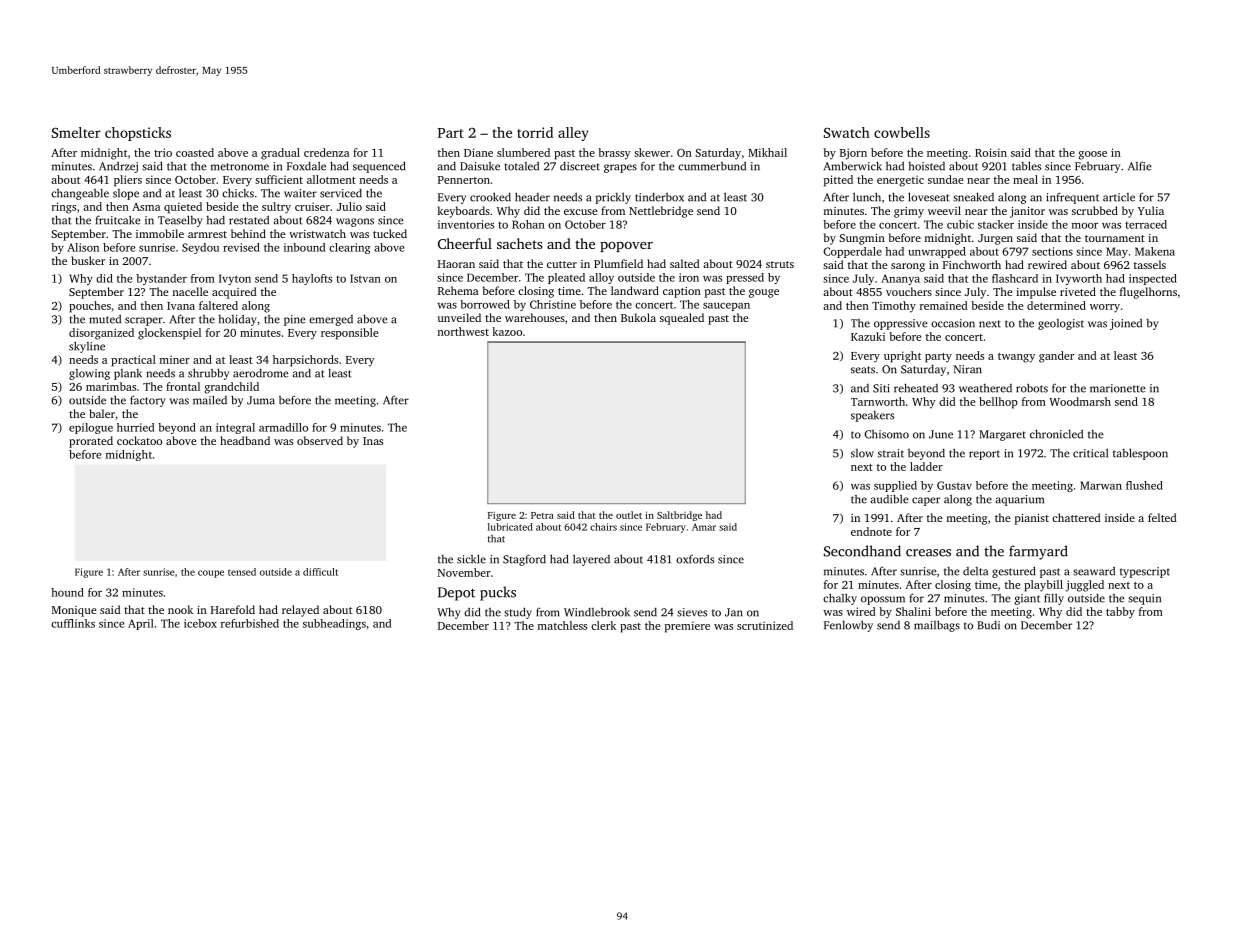 The height and width of the screenshot is (952, 1233). What do you see at coordinates (902, 132) in the screenshot?
I see `cowbells` at bounding box center [902, 132].
